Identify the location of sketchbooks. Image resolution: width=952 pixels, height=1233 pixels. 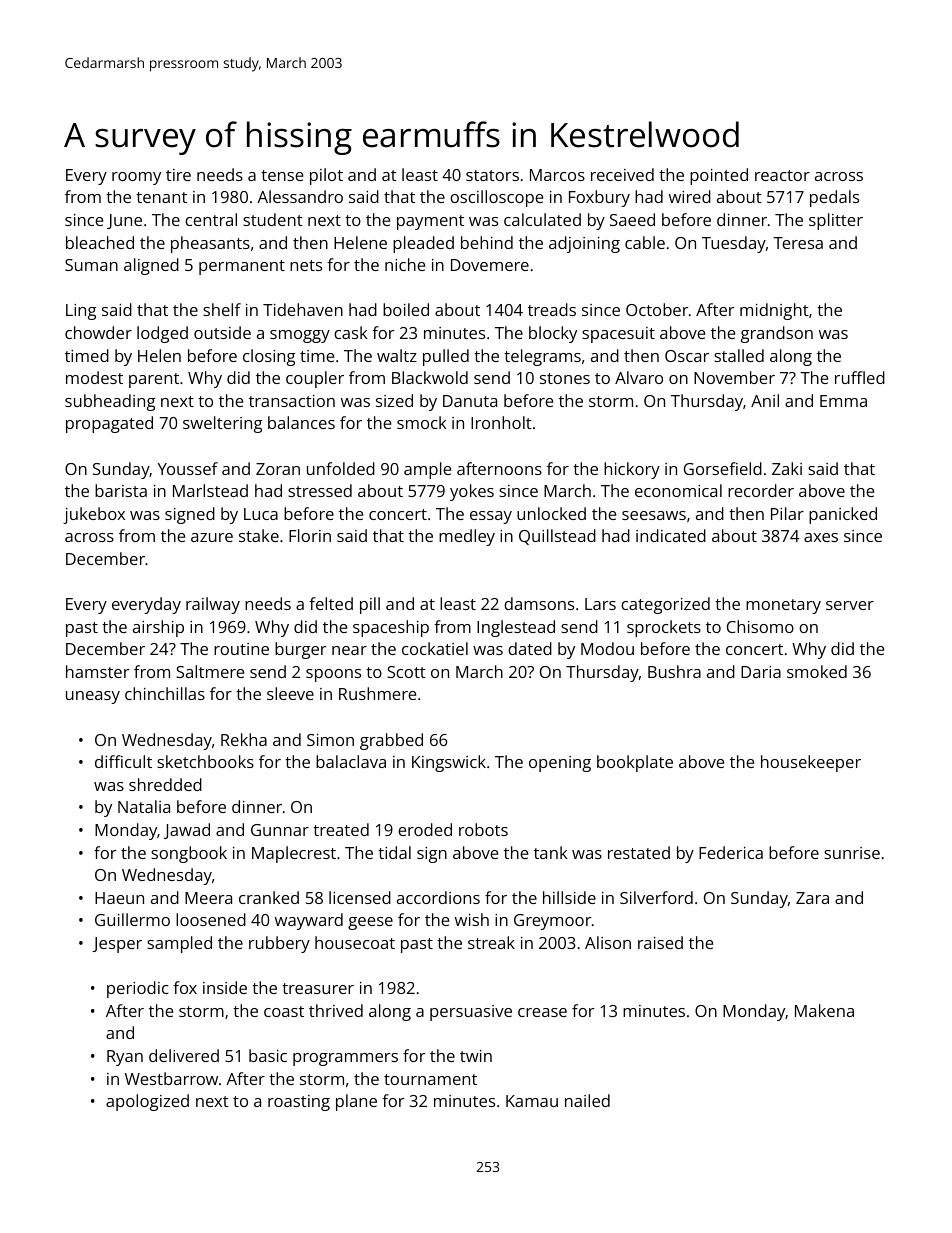
(205, 761).
